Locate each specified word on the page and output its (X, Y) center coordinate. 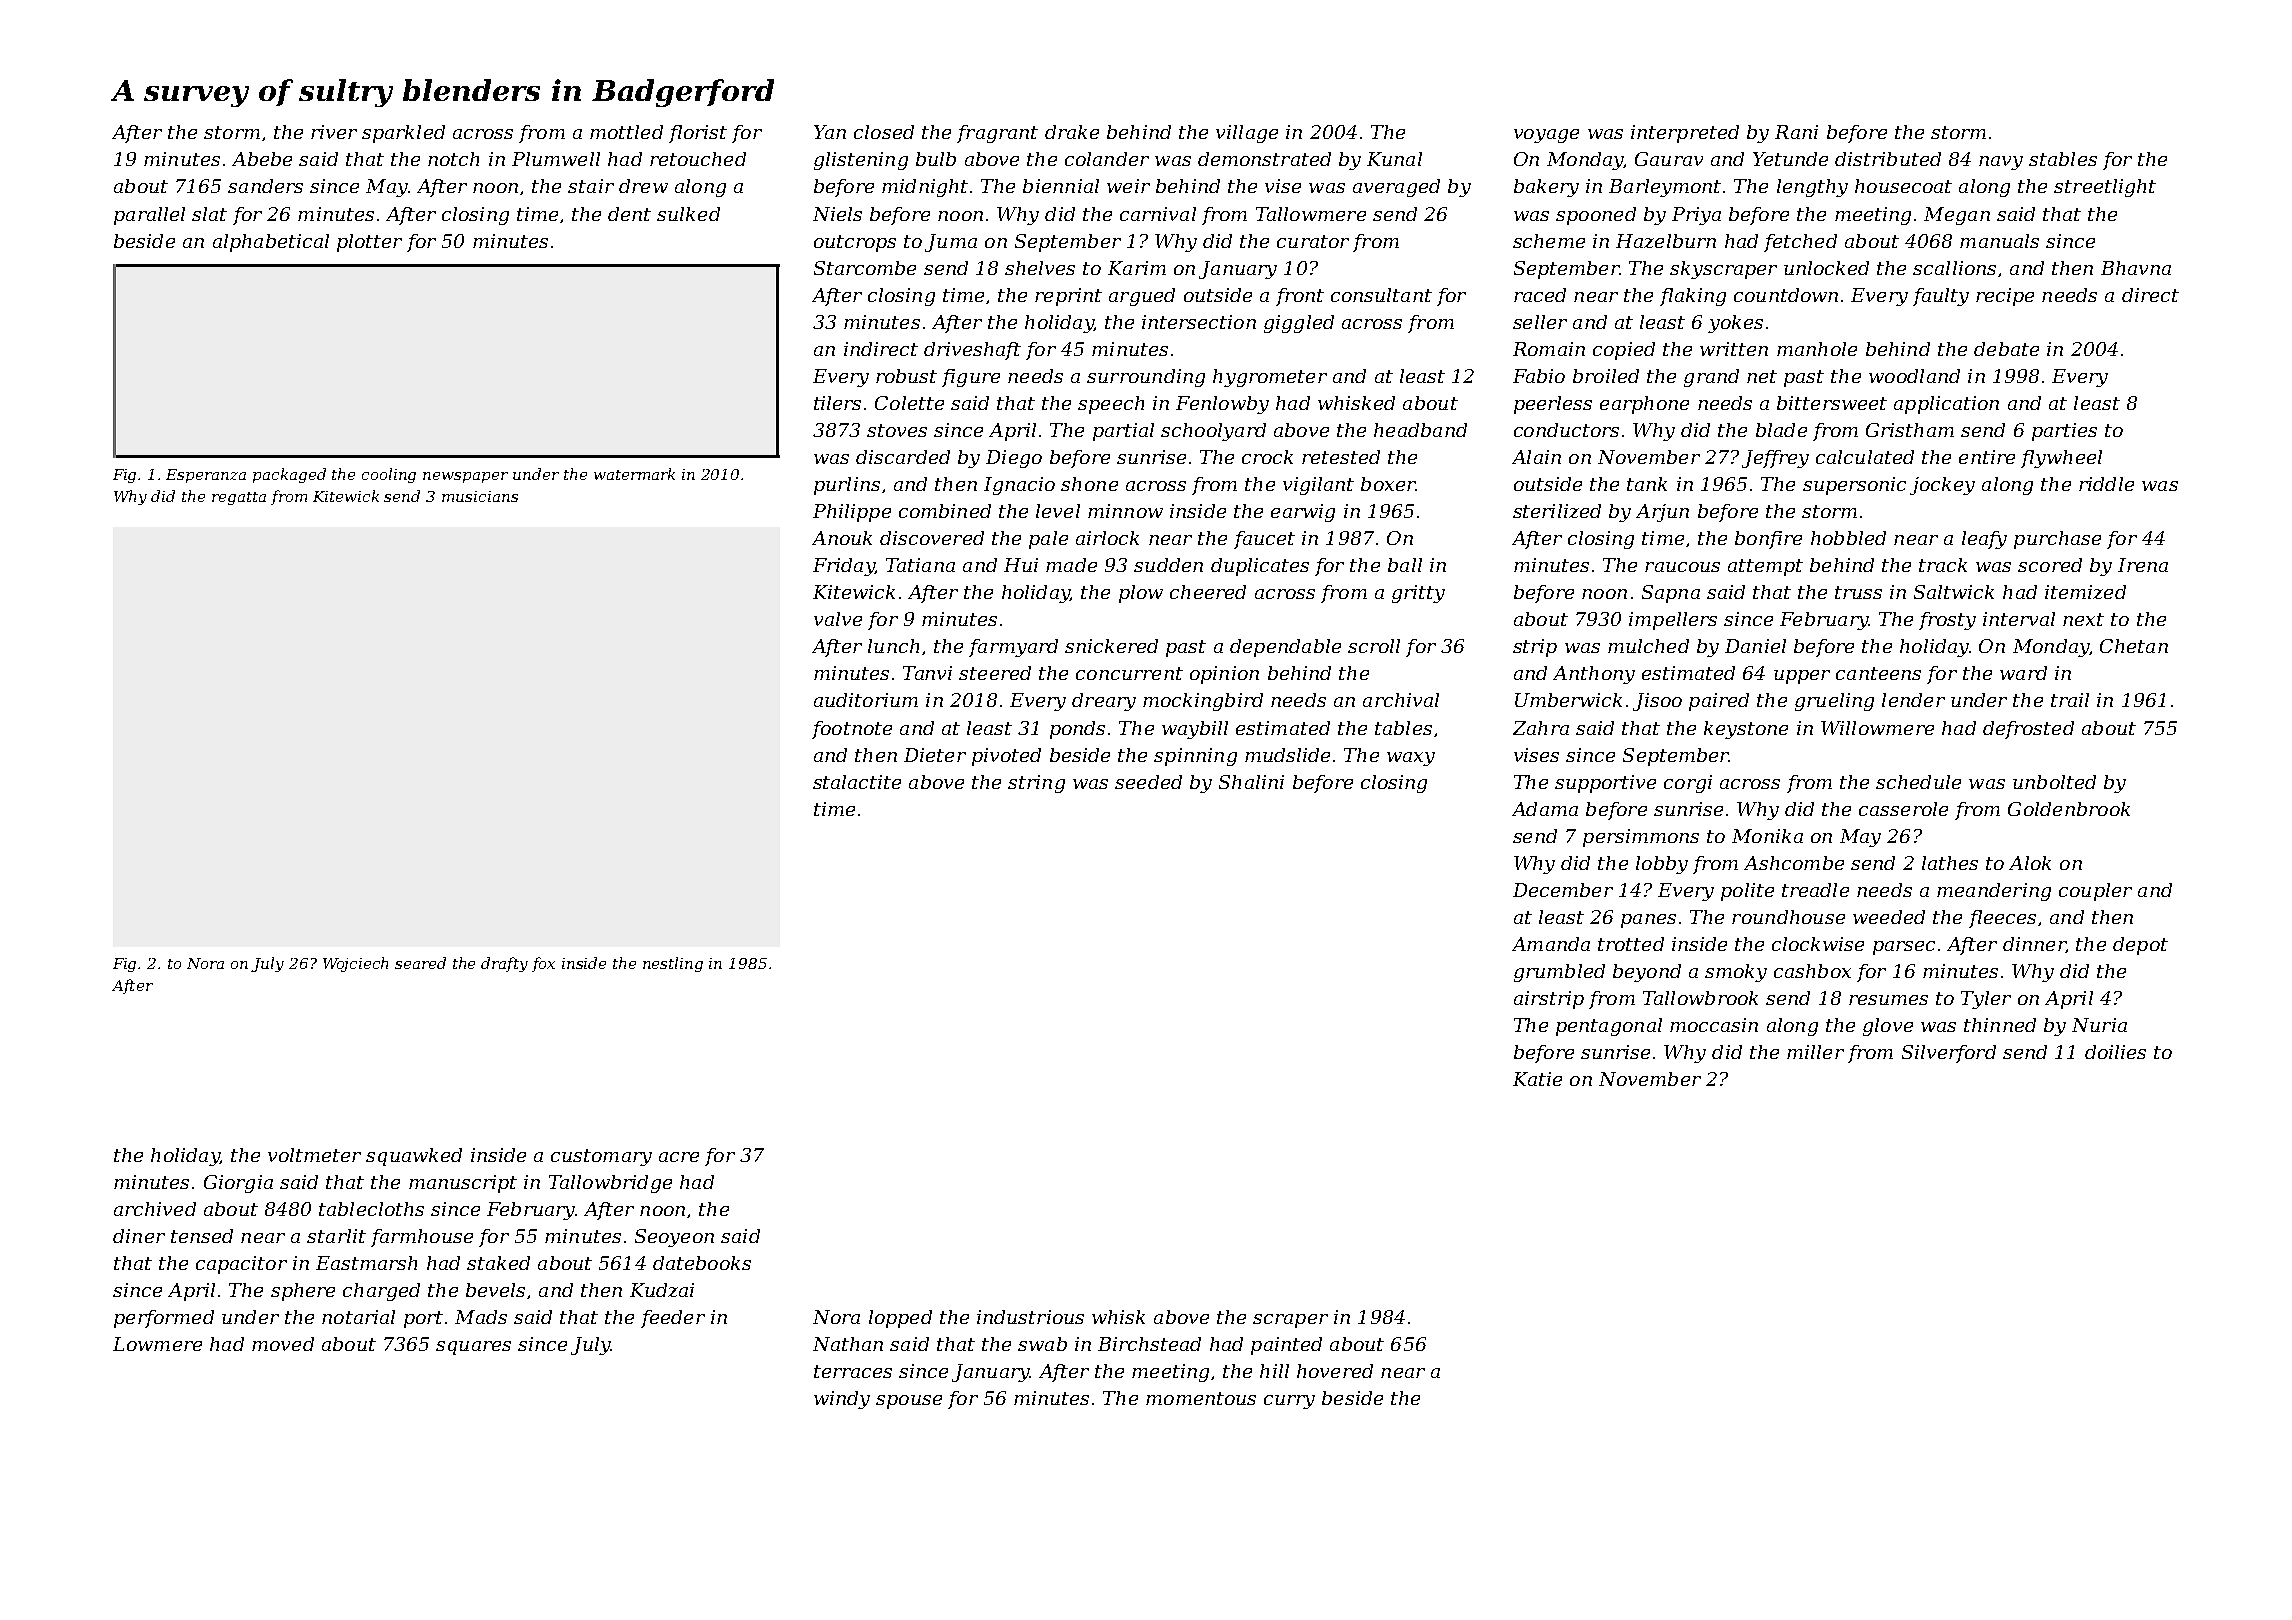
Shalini (1251, 782)
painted (1286, 1346)
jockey (1942, 486)
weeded (1889, 917)
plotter (369, 243)
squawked (414, 1157)
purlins (847, 486)
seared (420, 963)
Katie (1537, 1079)
